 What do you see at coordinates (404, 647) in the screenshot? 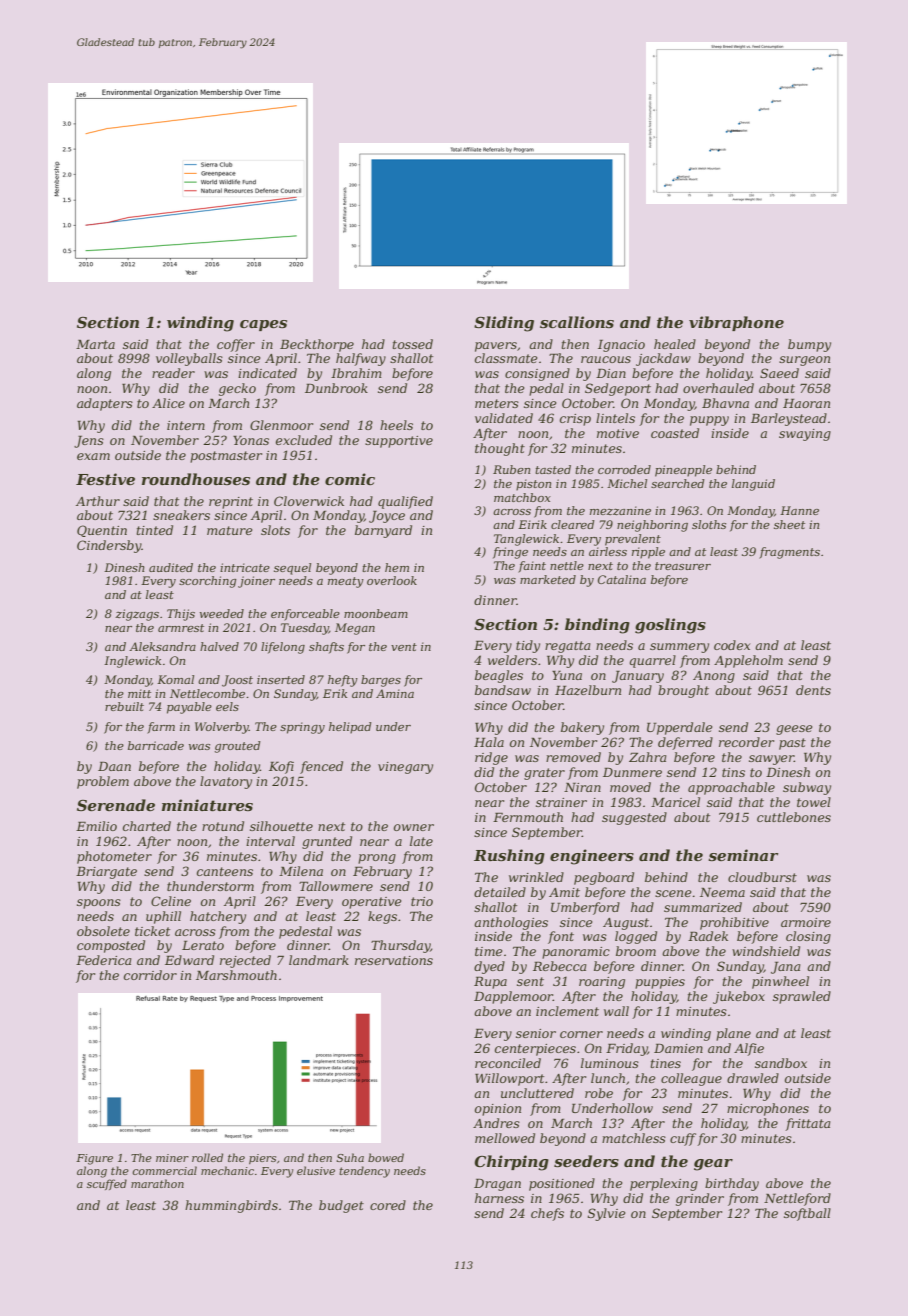
I see `vent` at bounding box center [404, 647].
